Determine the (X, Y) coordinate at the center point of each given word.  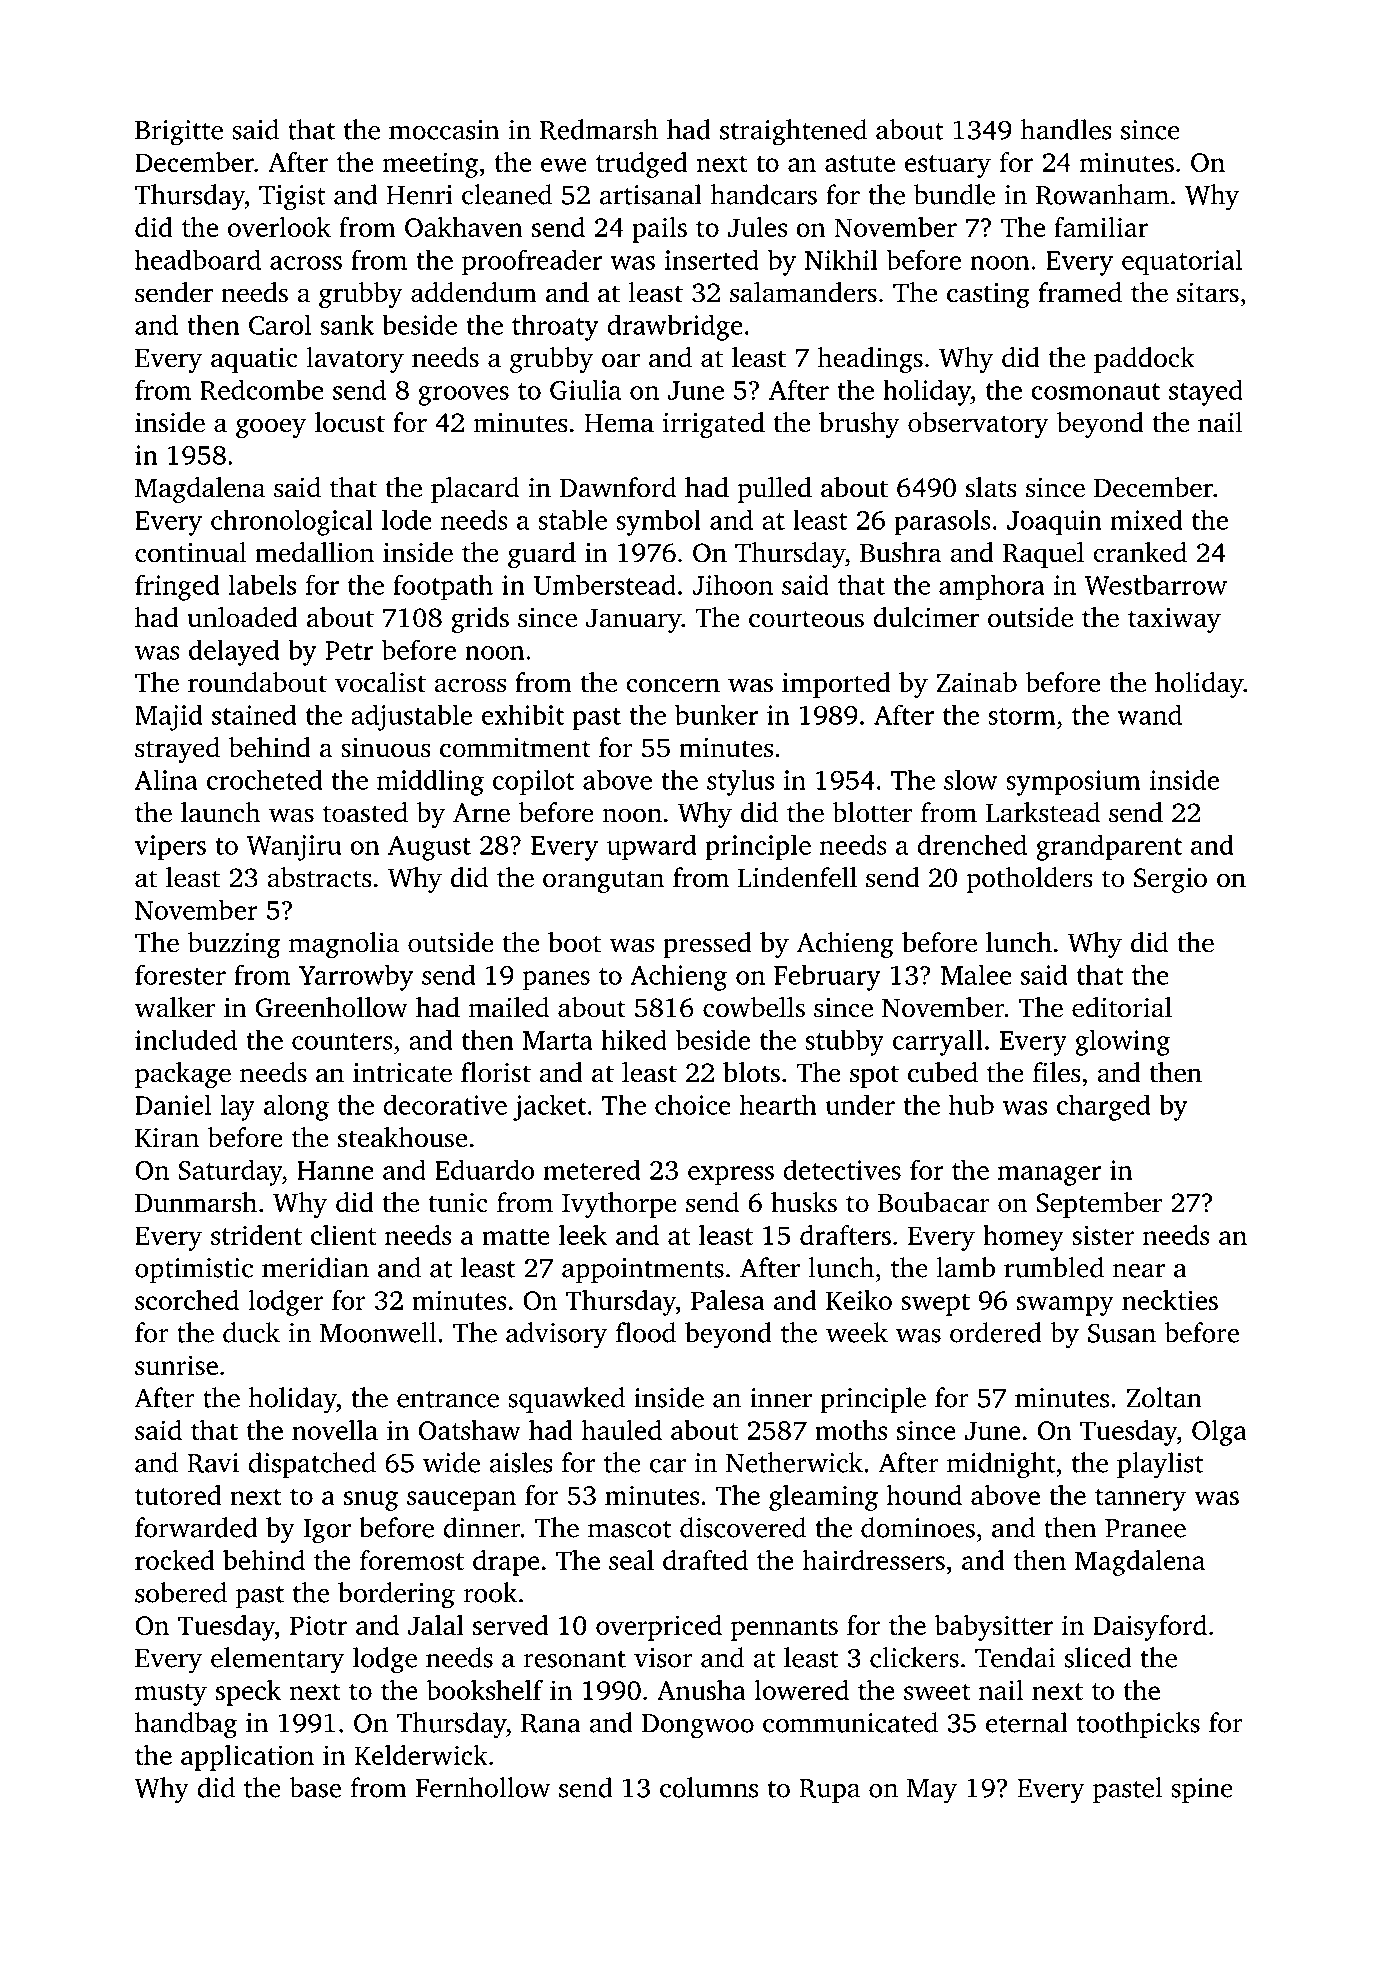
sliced (1098, 1657)
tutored (178, 1495)
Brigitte (179, 133)
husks (804, 1202)
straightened (793, 132)
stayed (1206, 392)
